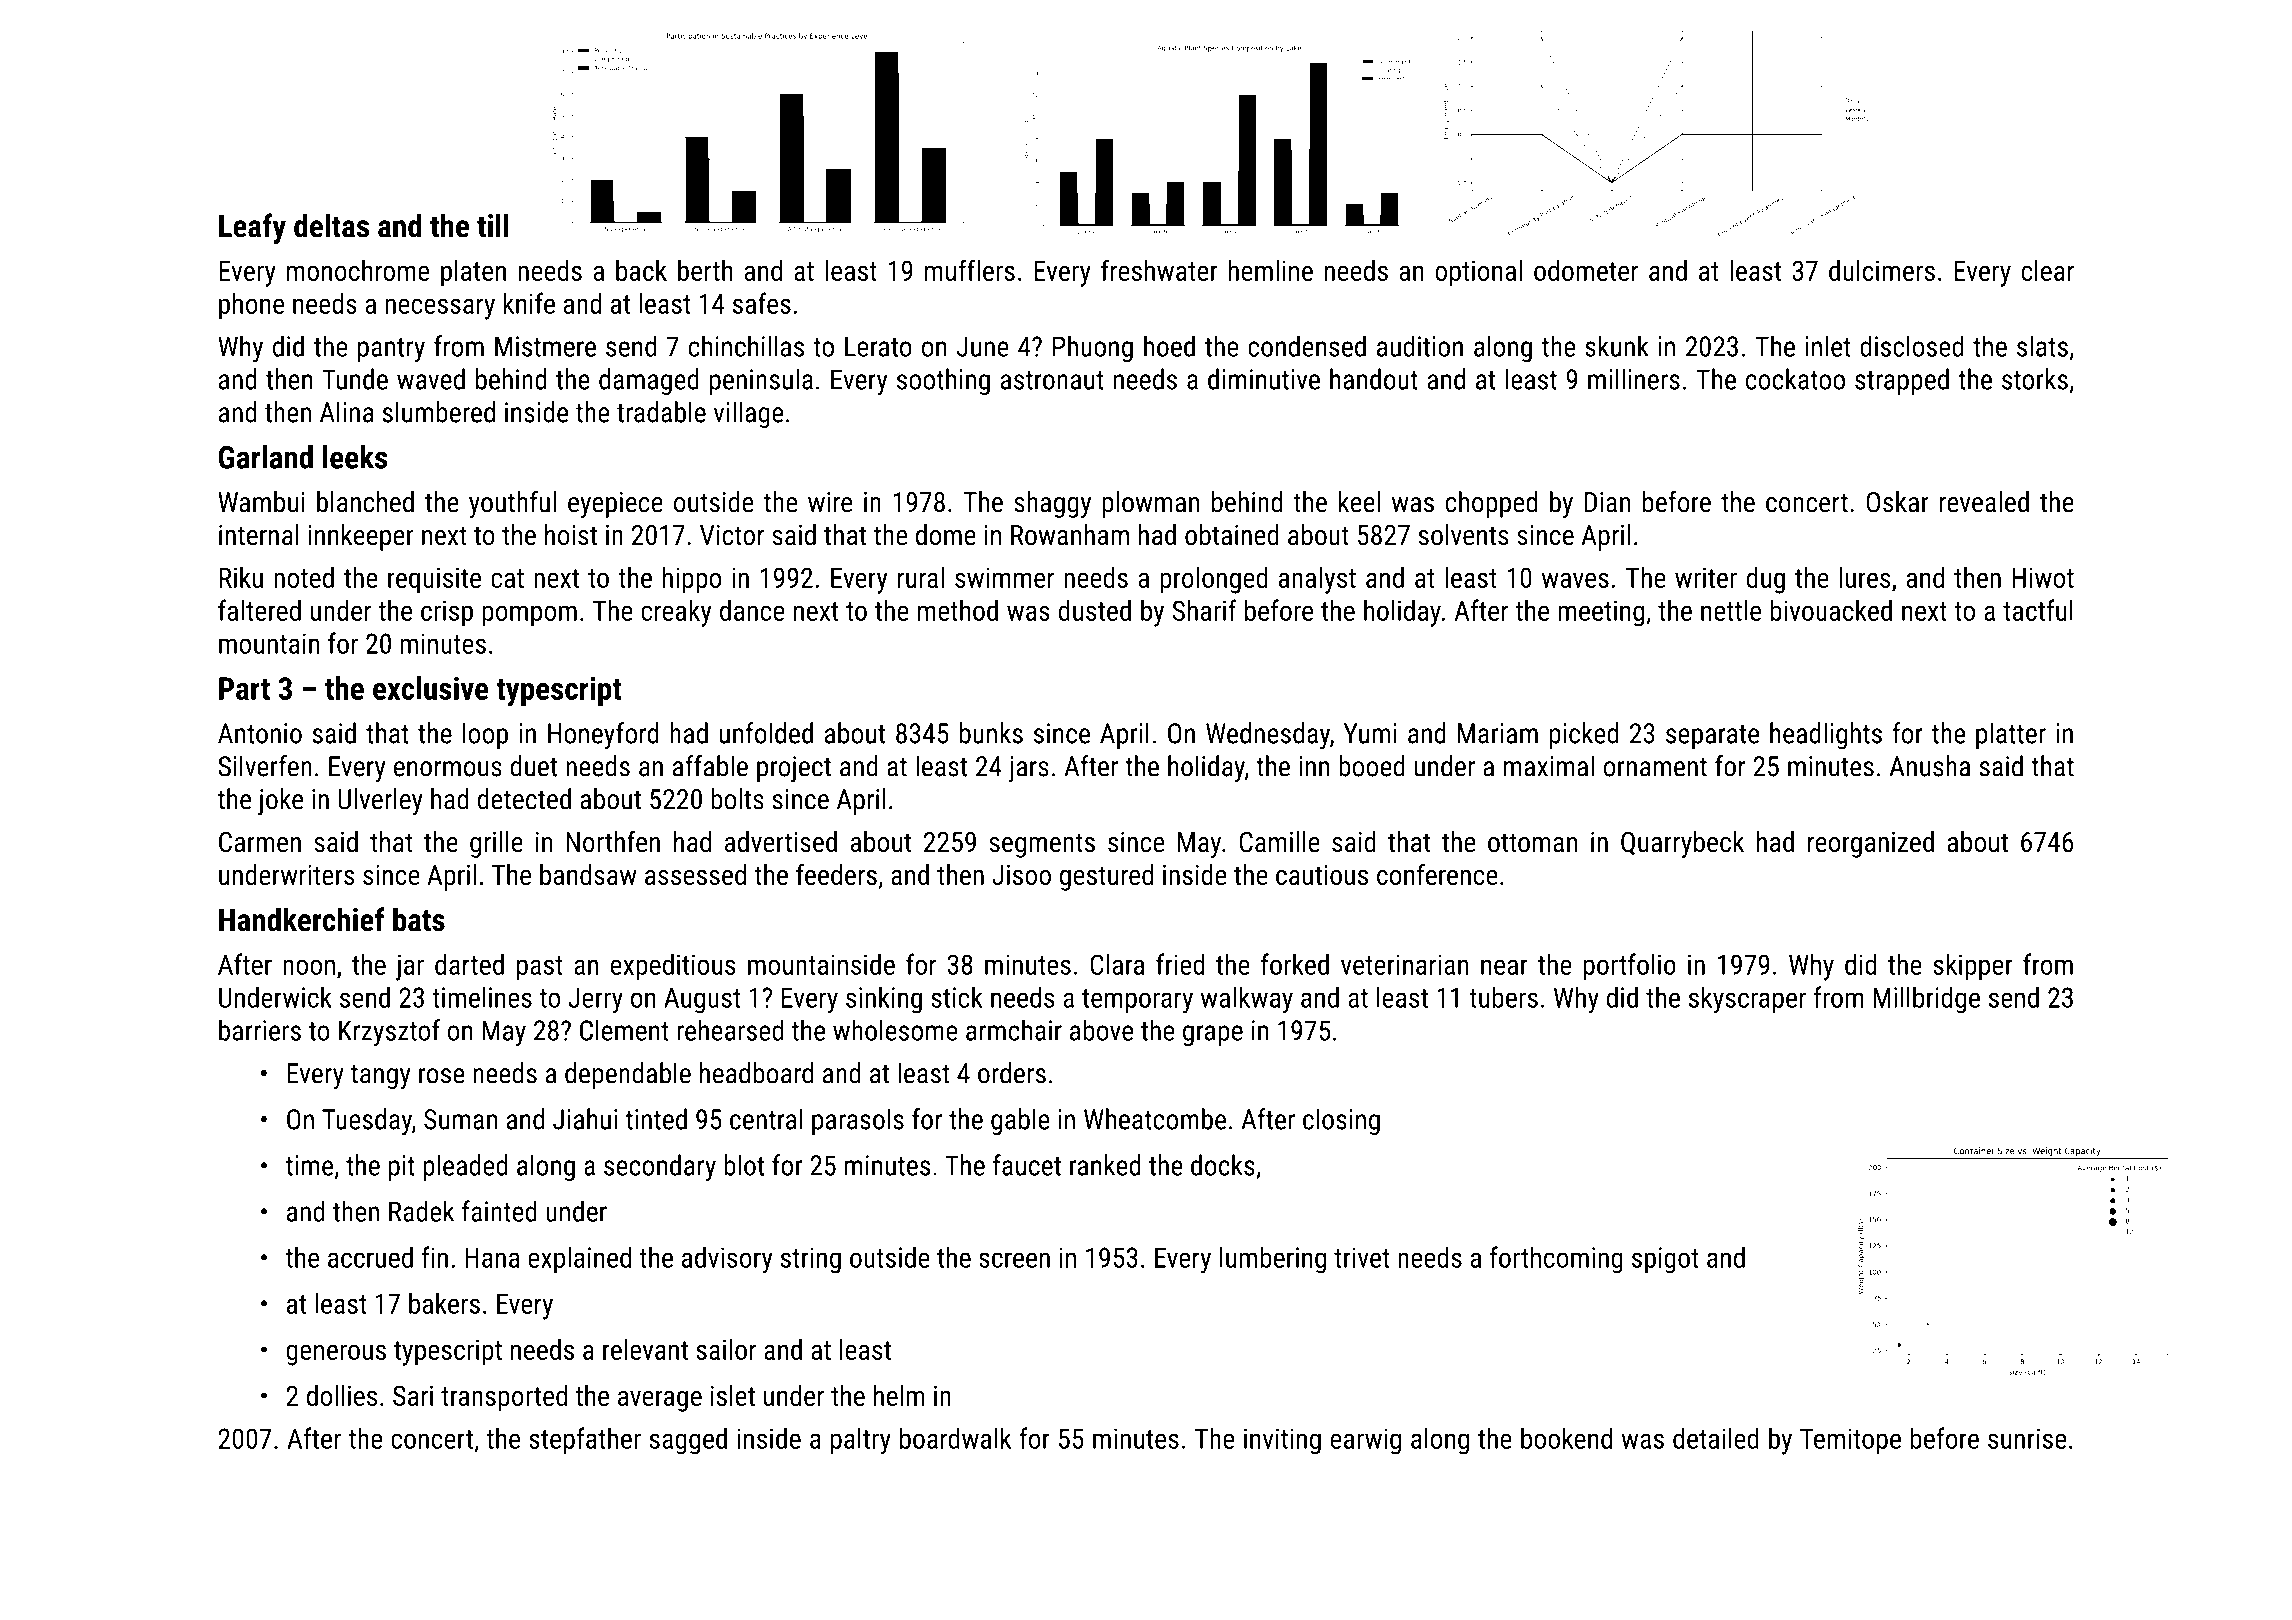 Image resolution: width=2292 pixels, height=1620 pixels. Describe the element at coordinates (2047, 270) in the screenshot. I see `clear` at that location.
